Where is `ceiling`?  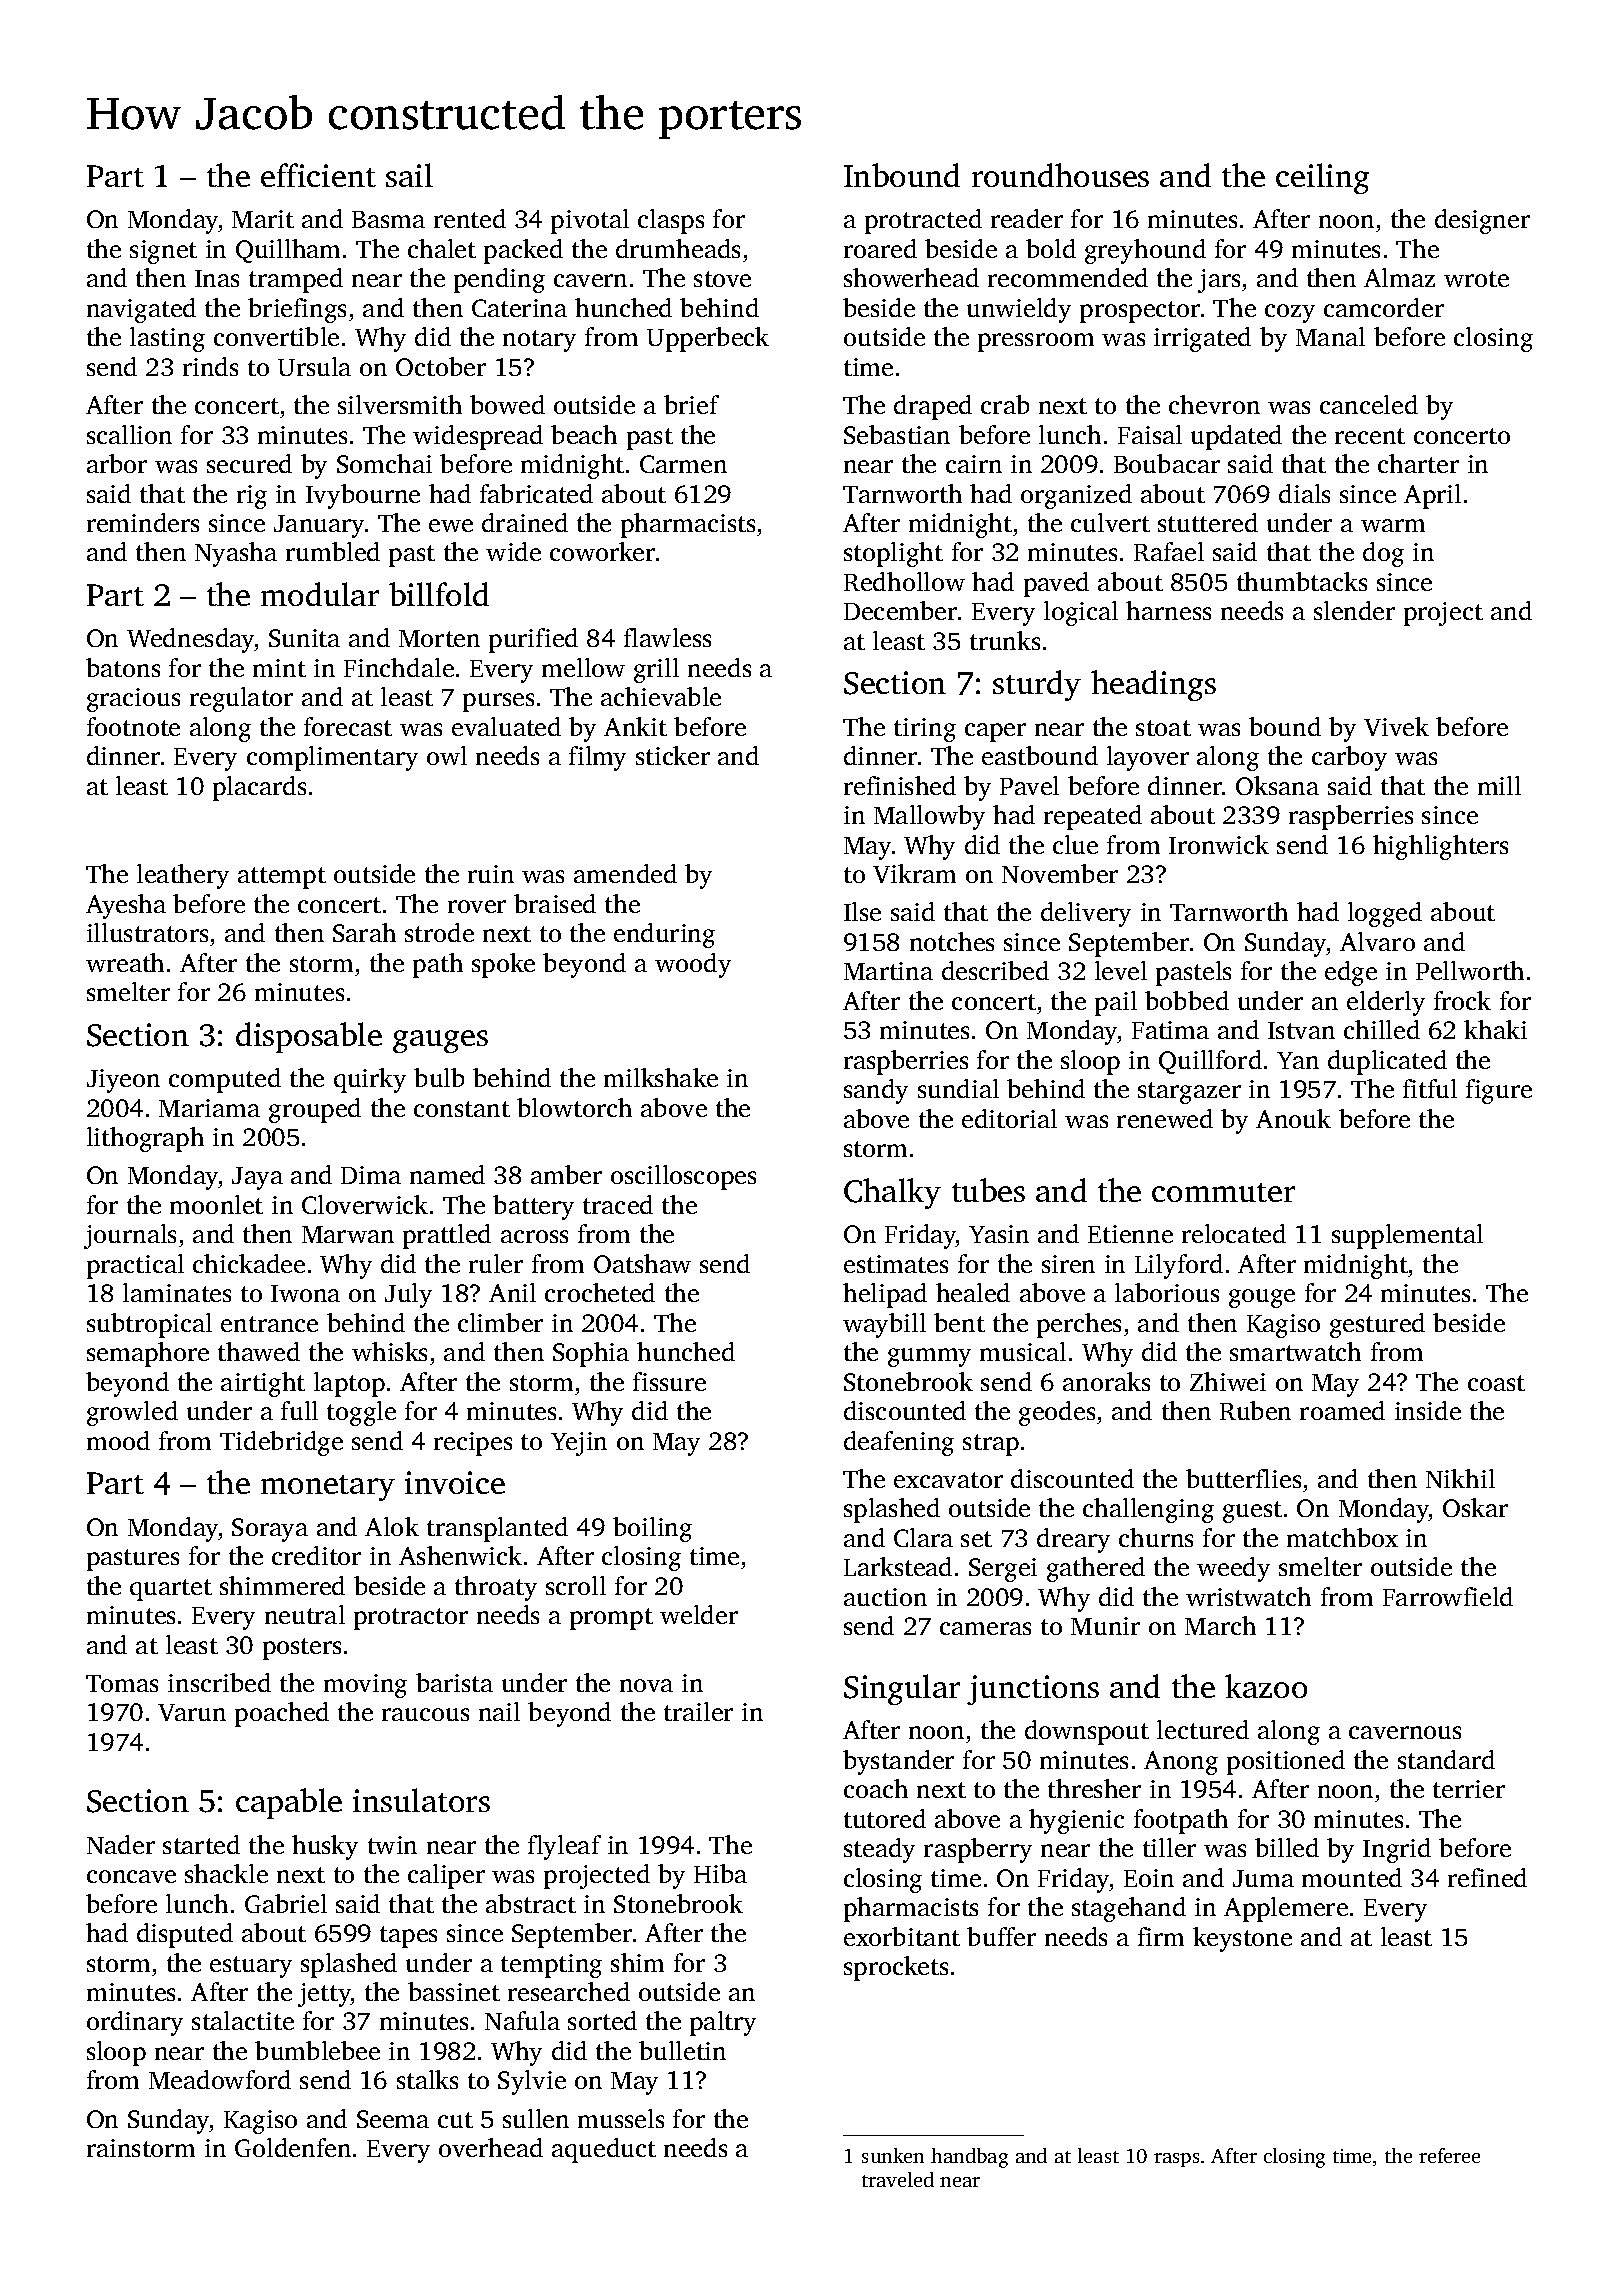 ceiling is located at coordinates (1322, 178).
